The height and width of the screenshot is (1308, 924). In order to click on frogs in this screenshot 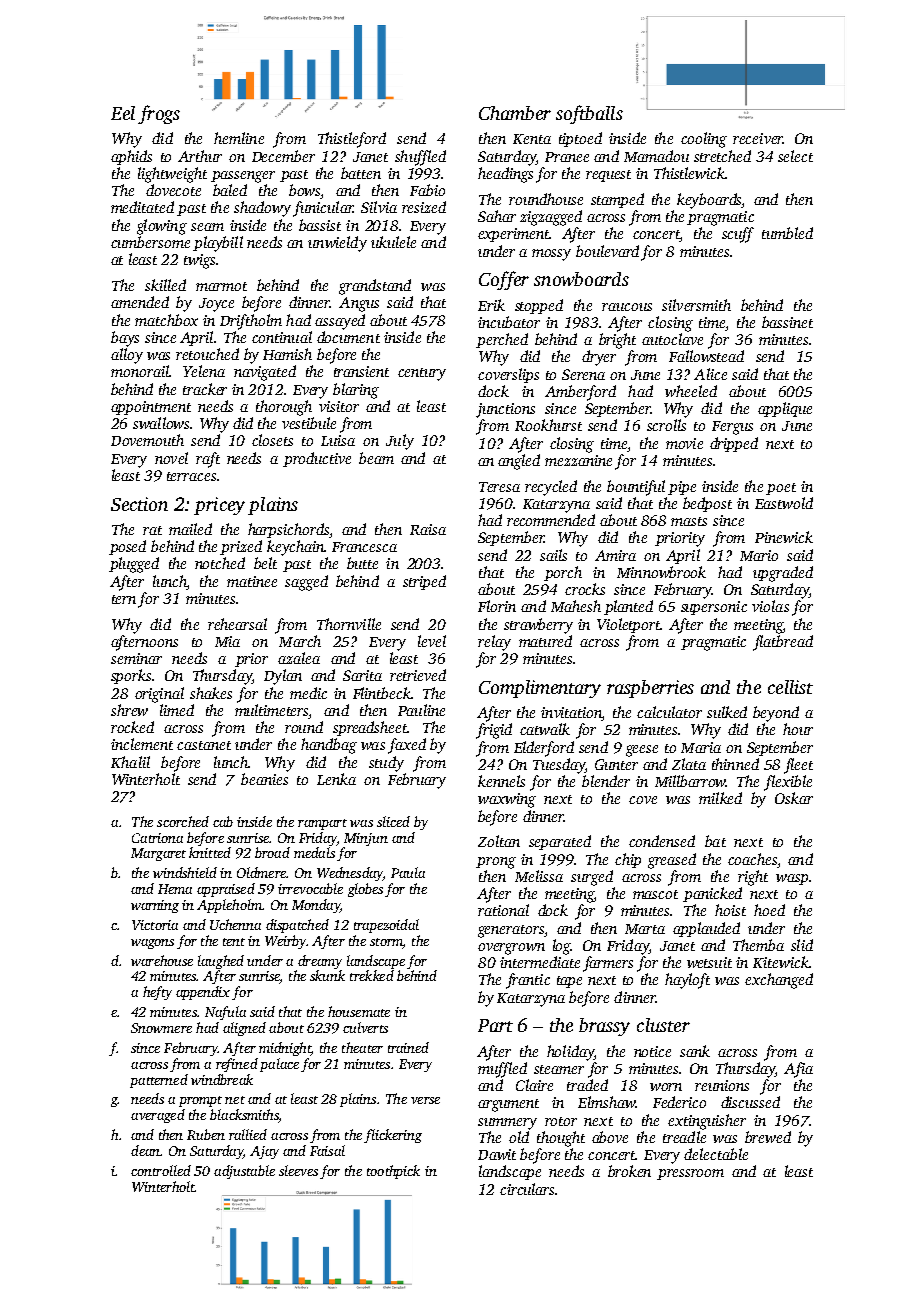, I will do `click(159, 114)`.
